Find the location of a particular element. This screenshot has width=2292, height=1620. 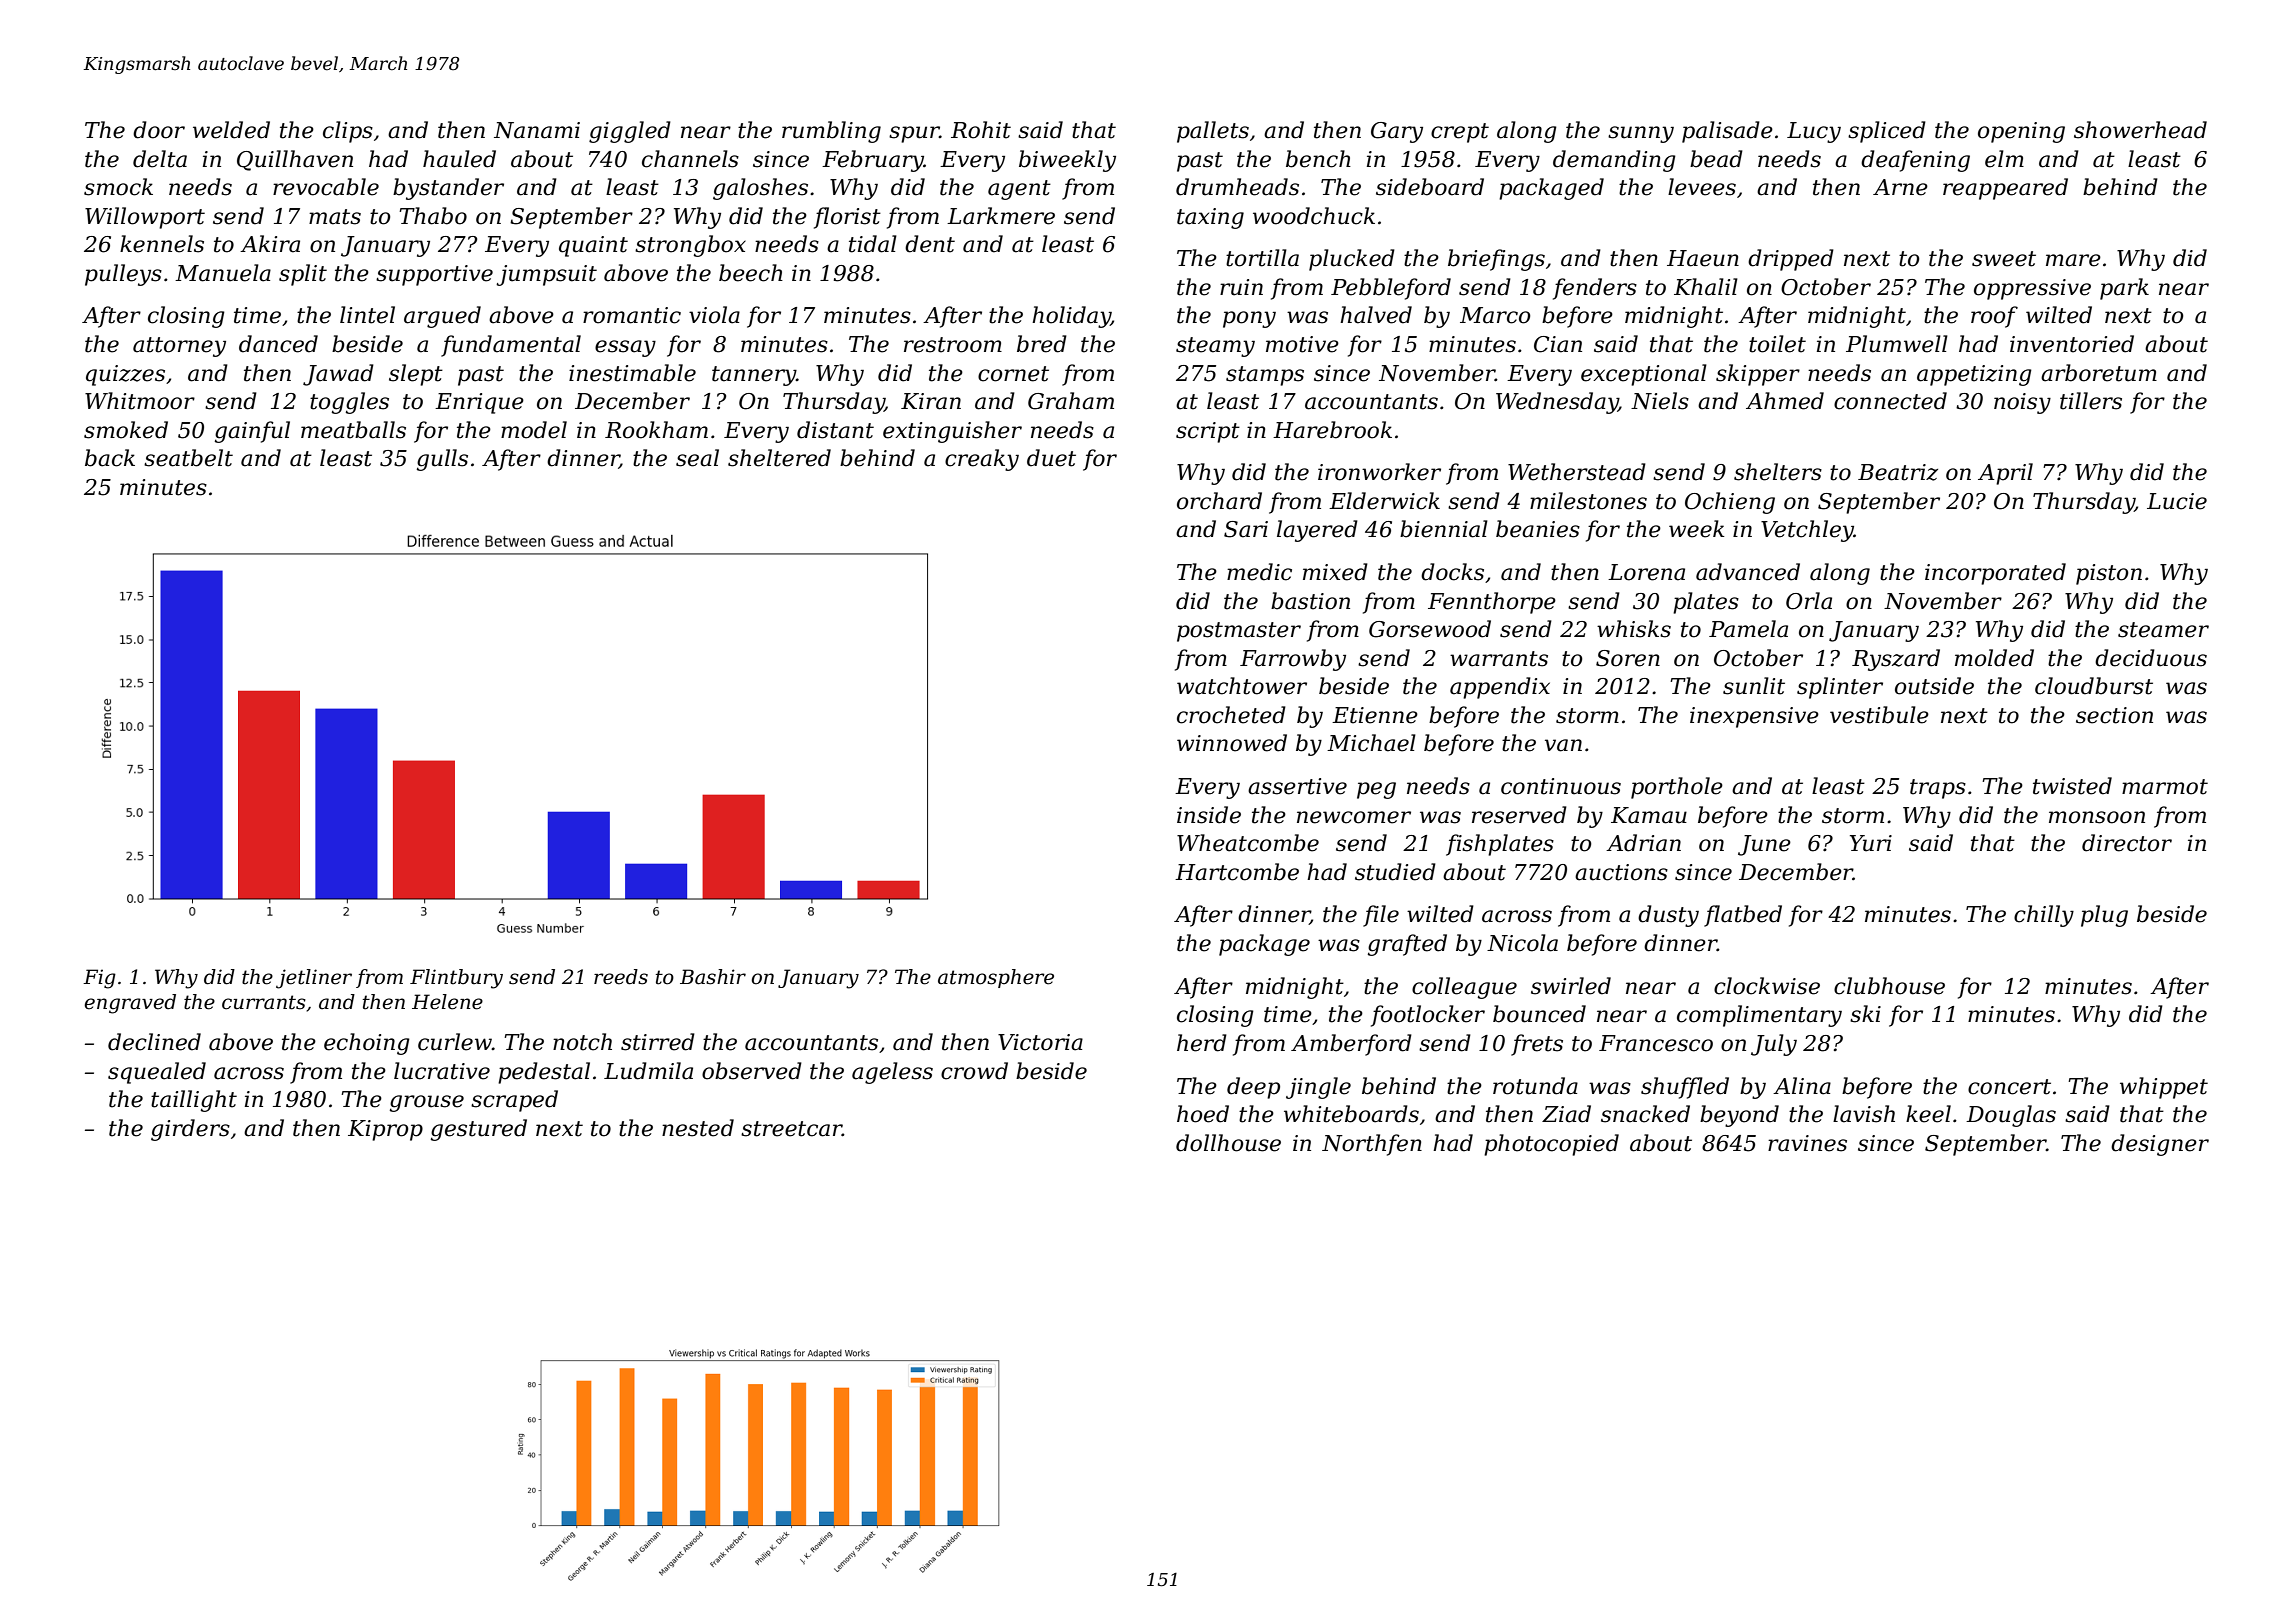

supportive is located at coordinates (434, 275).
